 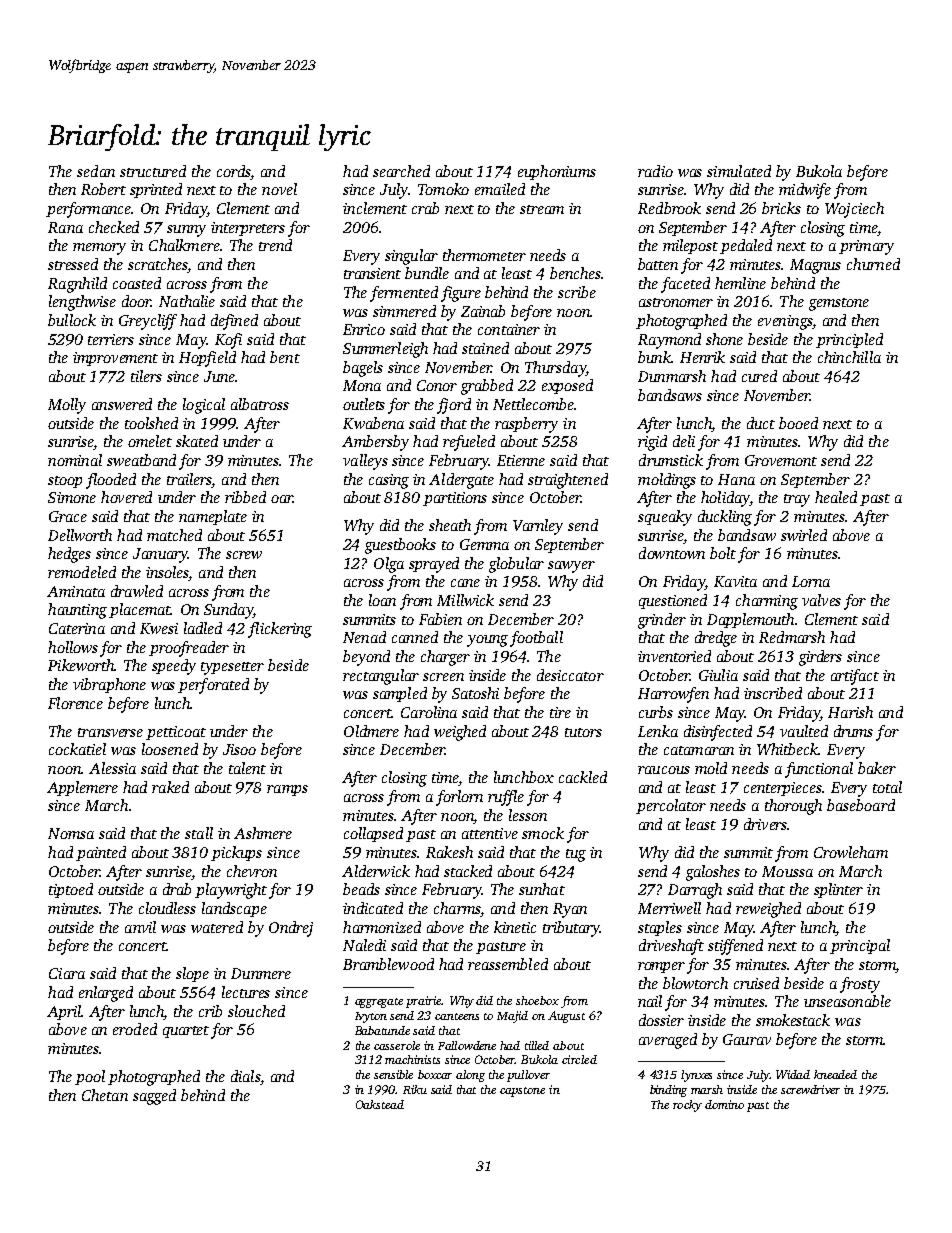 What do you see at coordinates (536, 639) in the screenshot?
I see `football` at bounding box center [536, 639].
